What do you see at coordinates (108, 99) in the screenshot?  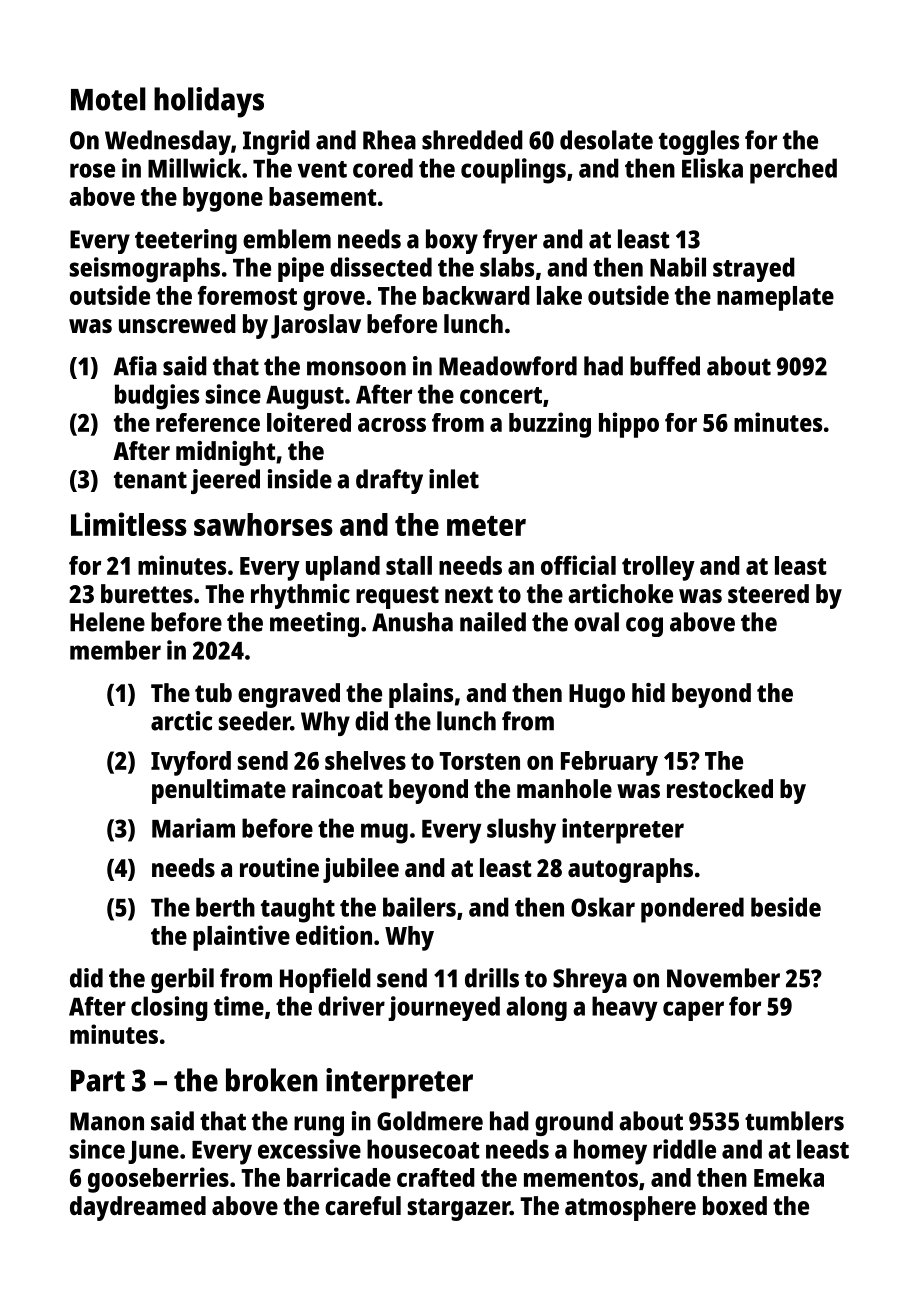 I see `Motel` at bounding box center [108, 99].
